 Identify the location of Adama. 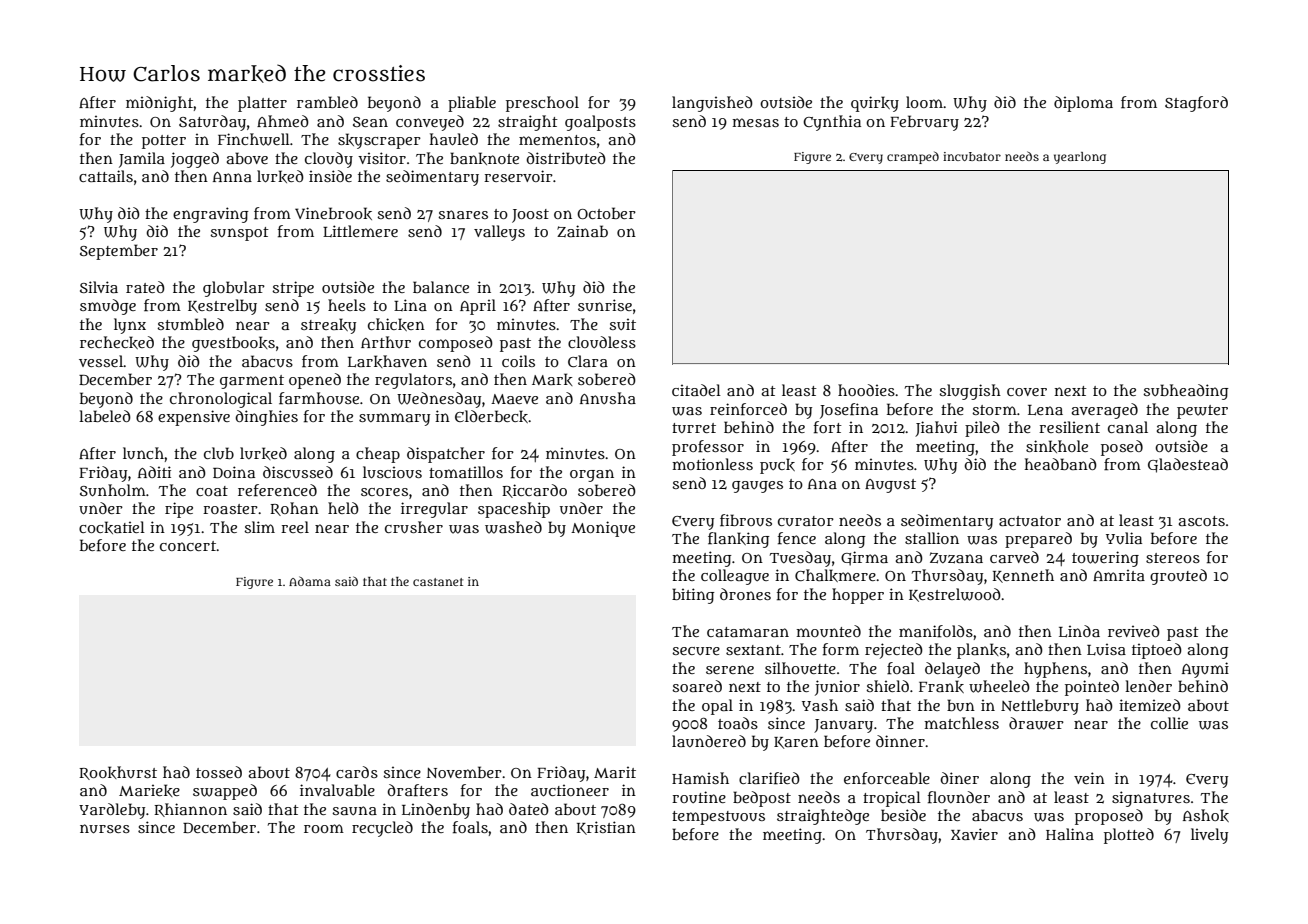
(310, 581).
